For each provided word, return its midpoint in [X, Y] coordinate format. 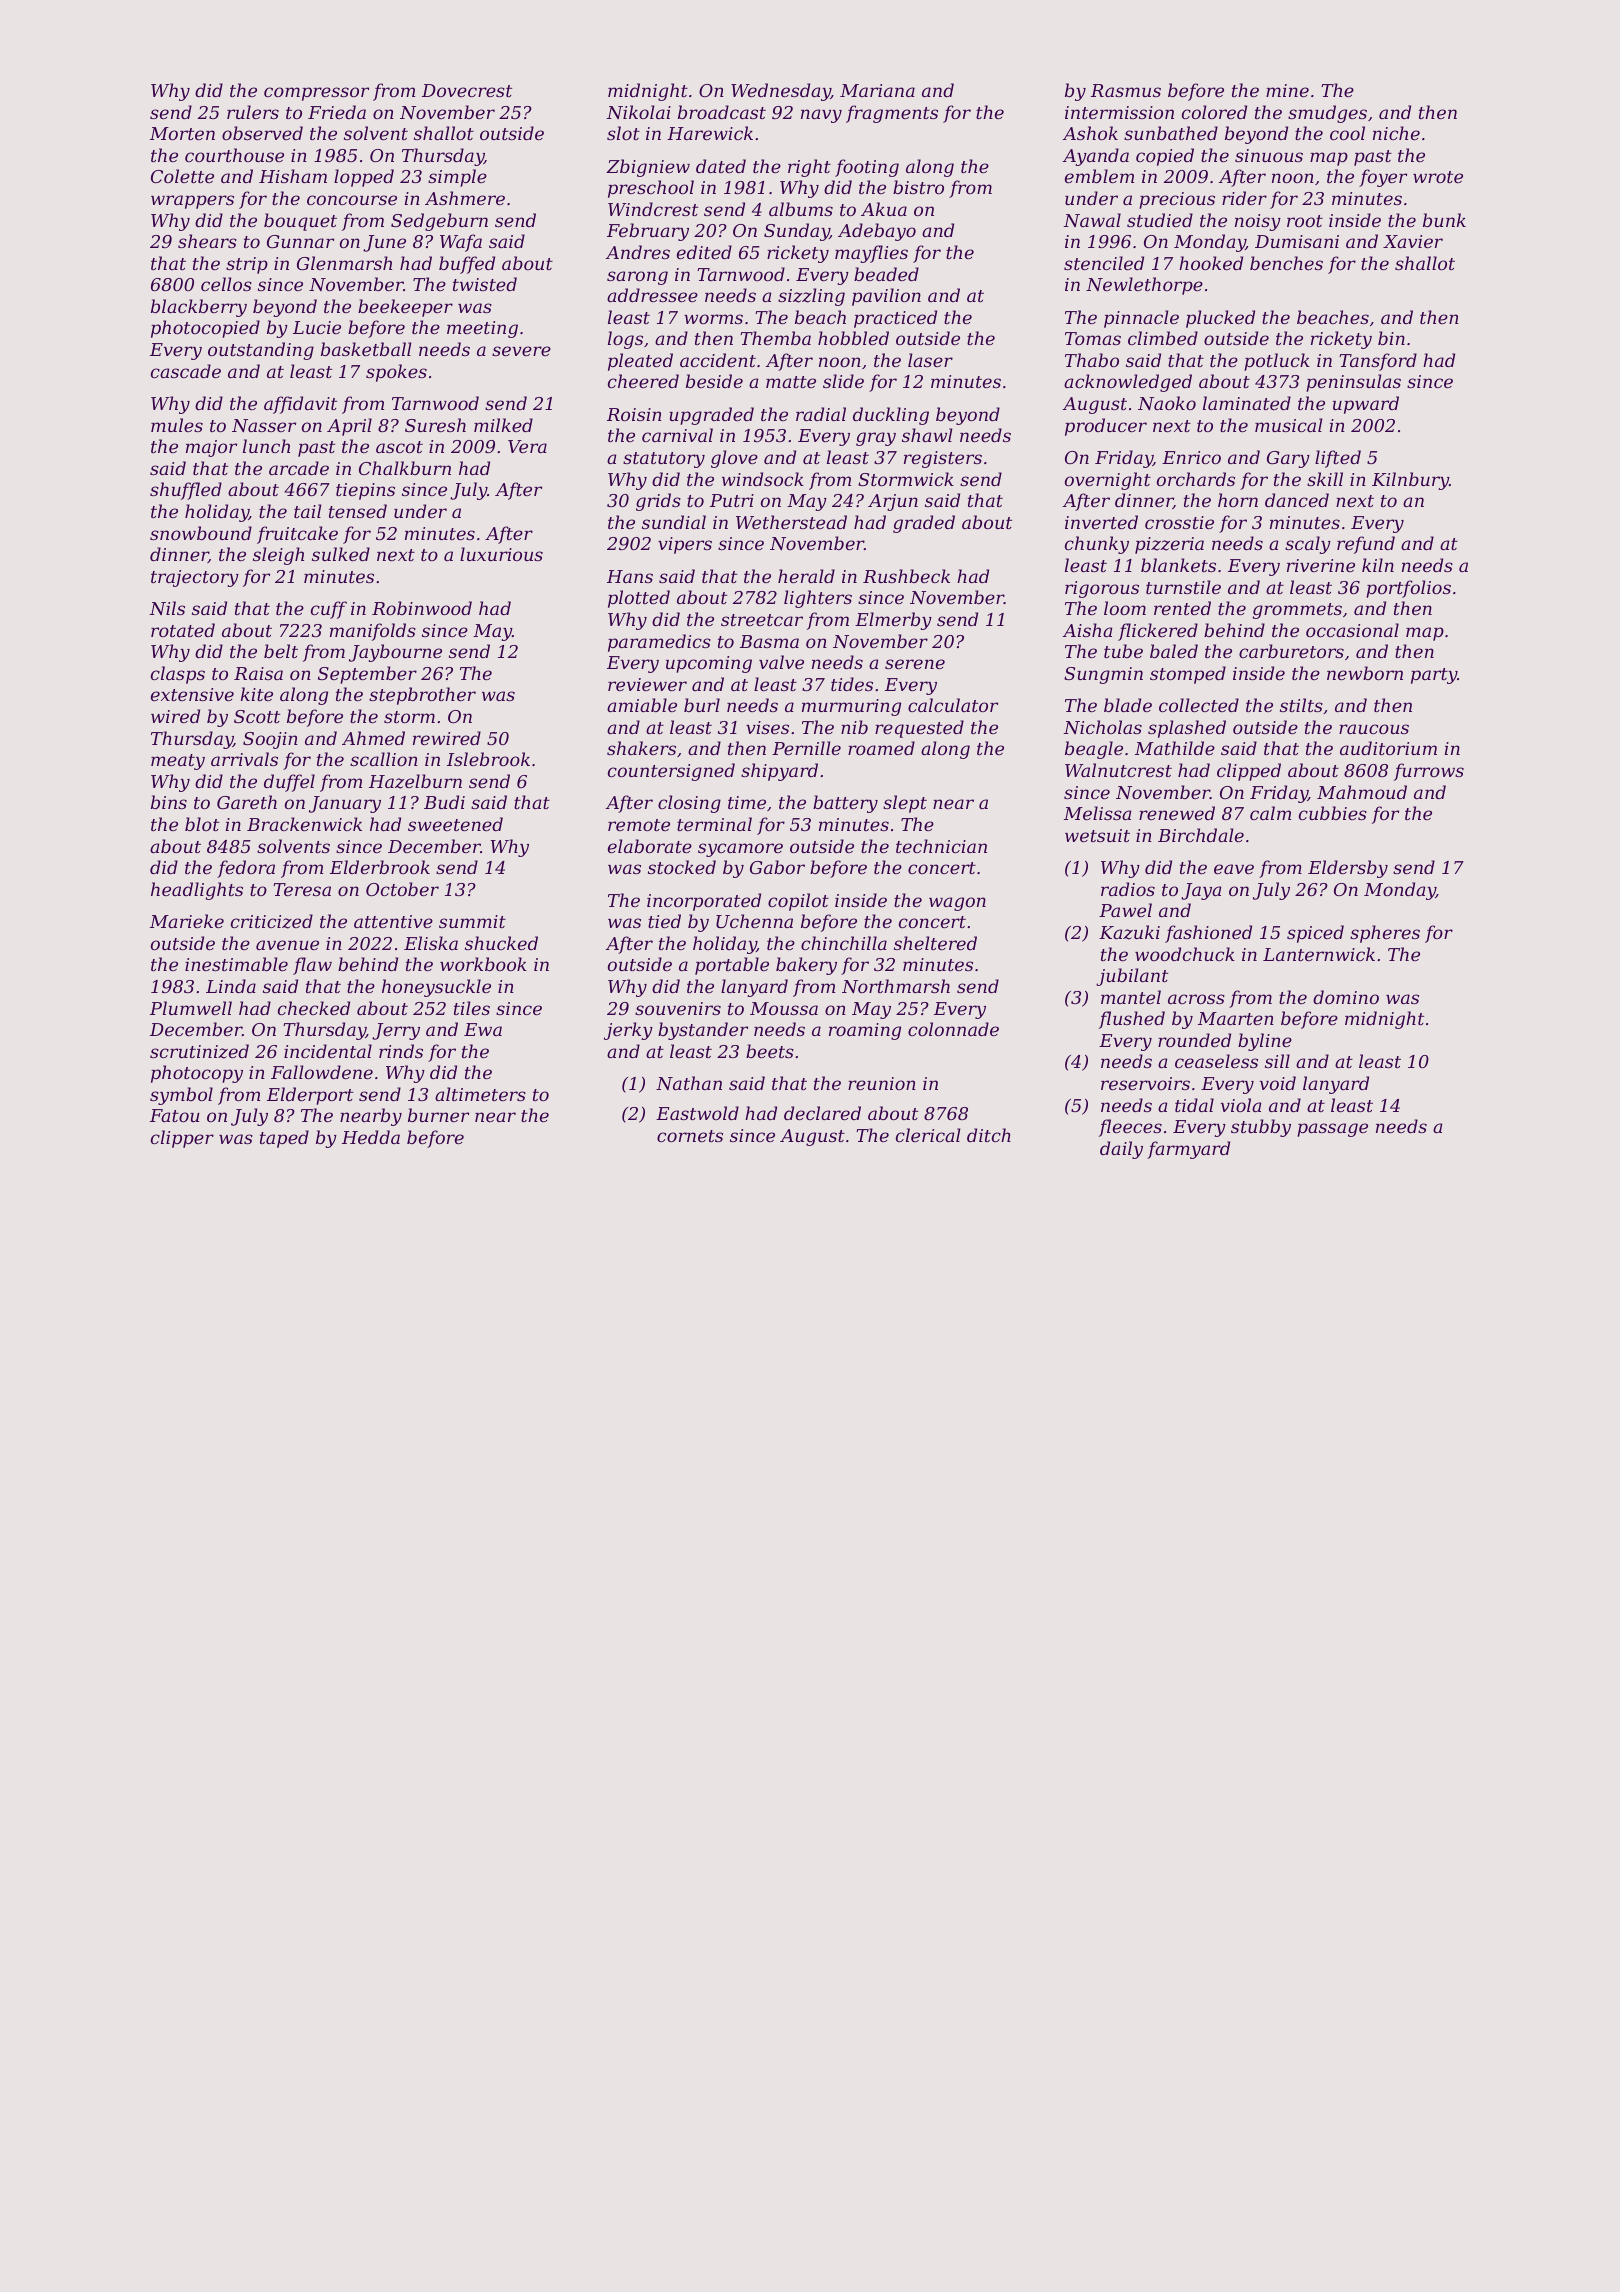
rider [1244, 198]
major [211, 448]
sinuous [1269, 155]
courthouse [234, 155]
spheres [1385, 934]
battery [845, 804]
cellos [226, 284]
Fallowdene [322, 1072]
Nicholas [1103, 727]
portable [732, 966]
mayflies [871, 254]
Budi [444, 802]
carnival [677, 435]
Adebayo [877, 232]
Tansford [1378, 362]
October [402, 889]
